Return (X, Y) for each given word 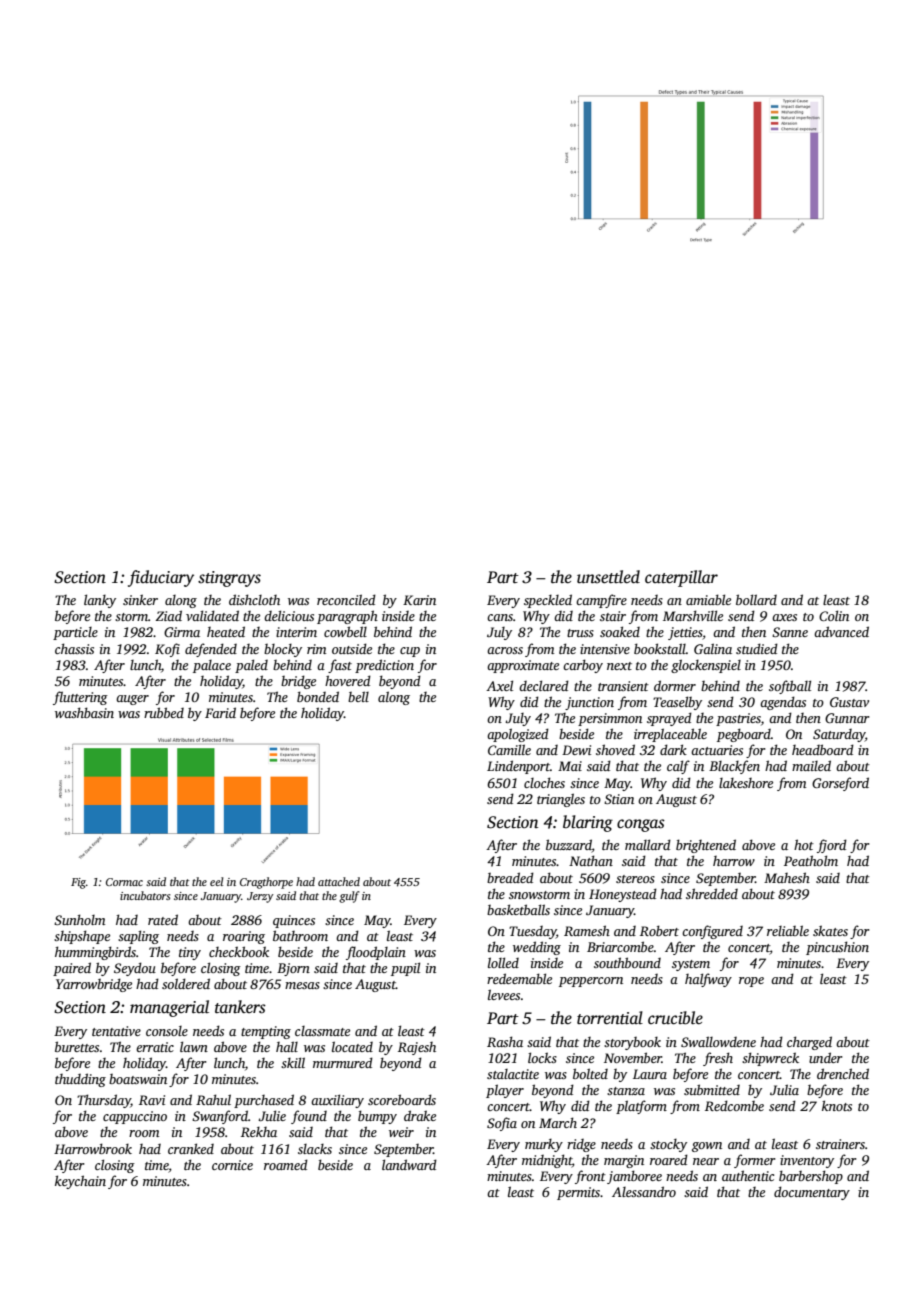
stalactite (513, 1074)
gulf (349, 897)
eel (216, 881)
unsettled (608, 577)
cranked (191, 1148)
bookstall (660, 648)
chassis (74, 648)
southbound (627, 962)
